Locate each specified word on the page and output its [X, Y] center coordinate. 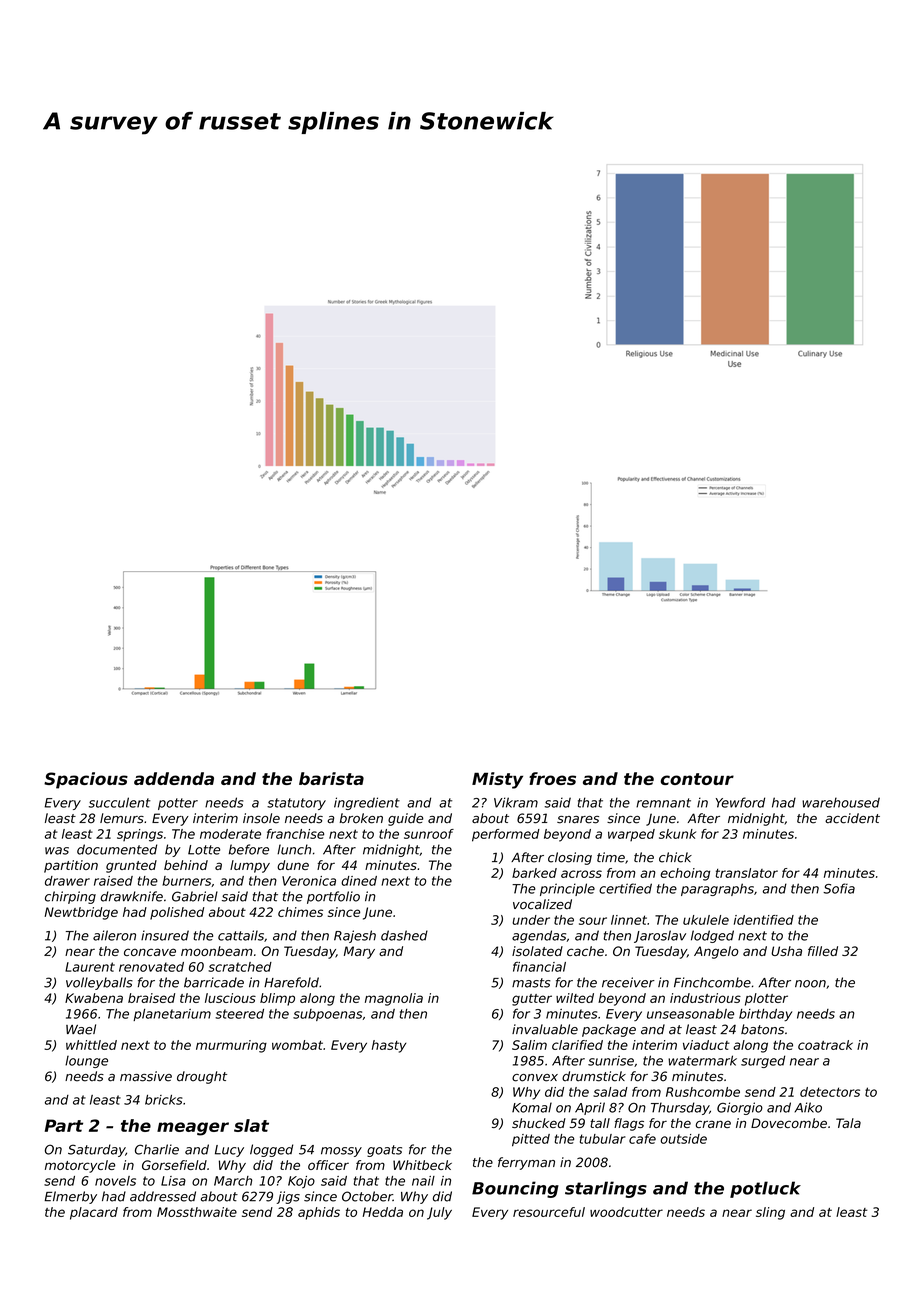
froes [552, 778]
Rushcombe [703, 1092]
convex [535, 1078]
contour [697, 779]
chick [675, 857]
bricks [164, 1100]
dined [359, 881]
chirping [70, 897]
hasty [389, 1046]
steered [239, 1014]
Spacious [86, 780]
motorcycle [80, 1166]
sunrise [611, 1060]
